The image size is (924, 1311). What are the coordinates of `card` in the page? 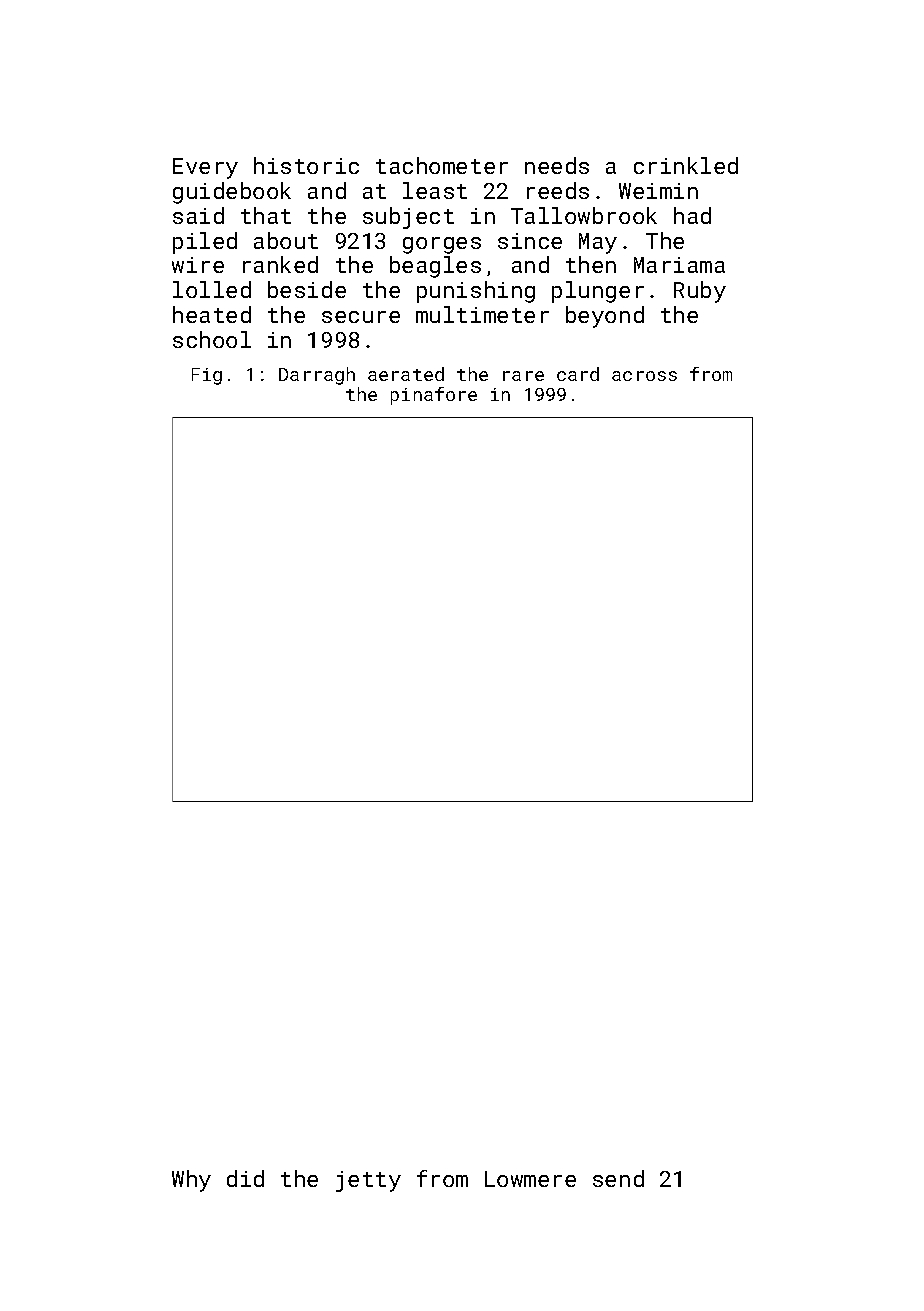 It's located at (578, 374).
